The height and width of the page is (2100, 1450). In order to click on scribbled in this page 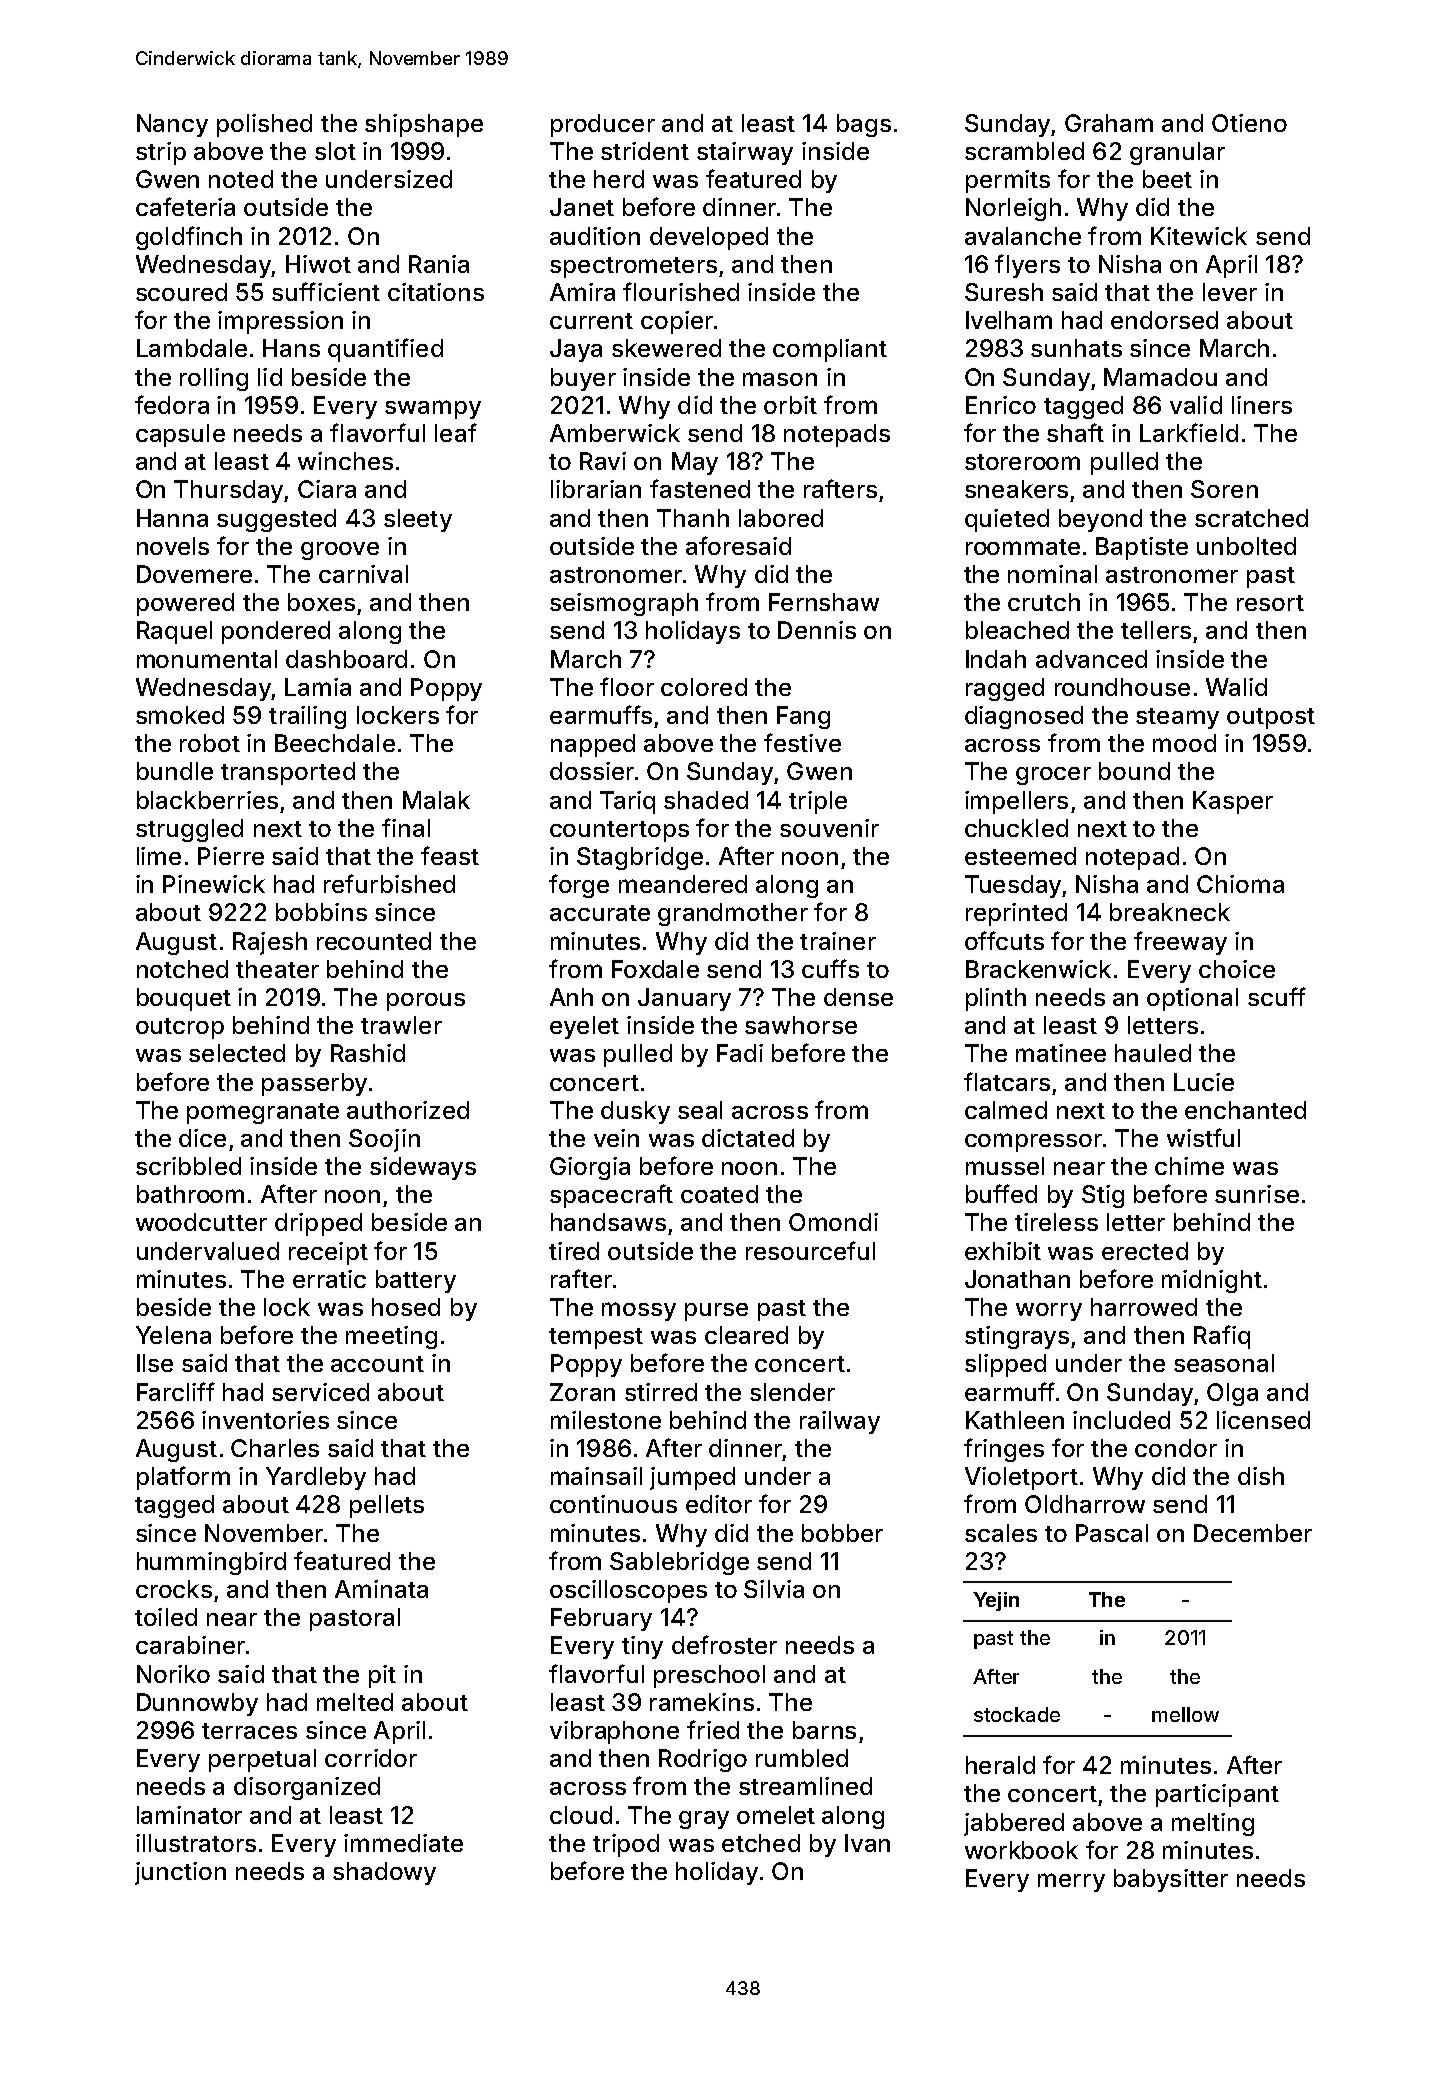, I will do `click(188, 1166)`.
